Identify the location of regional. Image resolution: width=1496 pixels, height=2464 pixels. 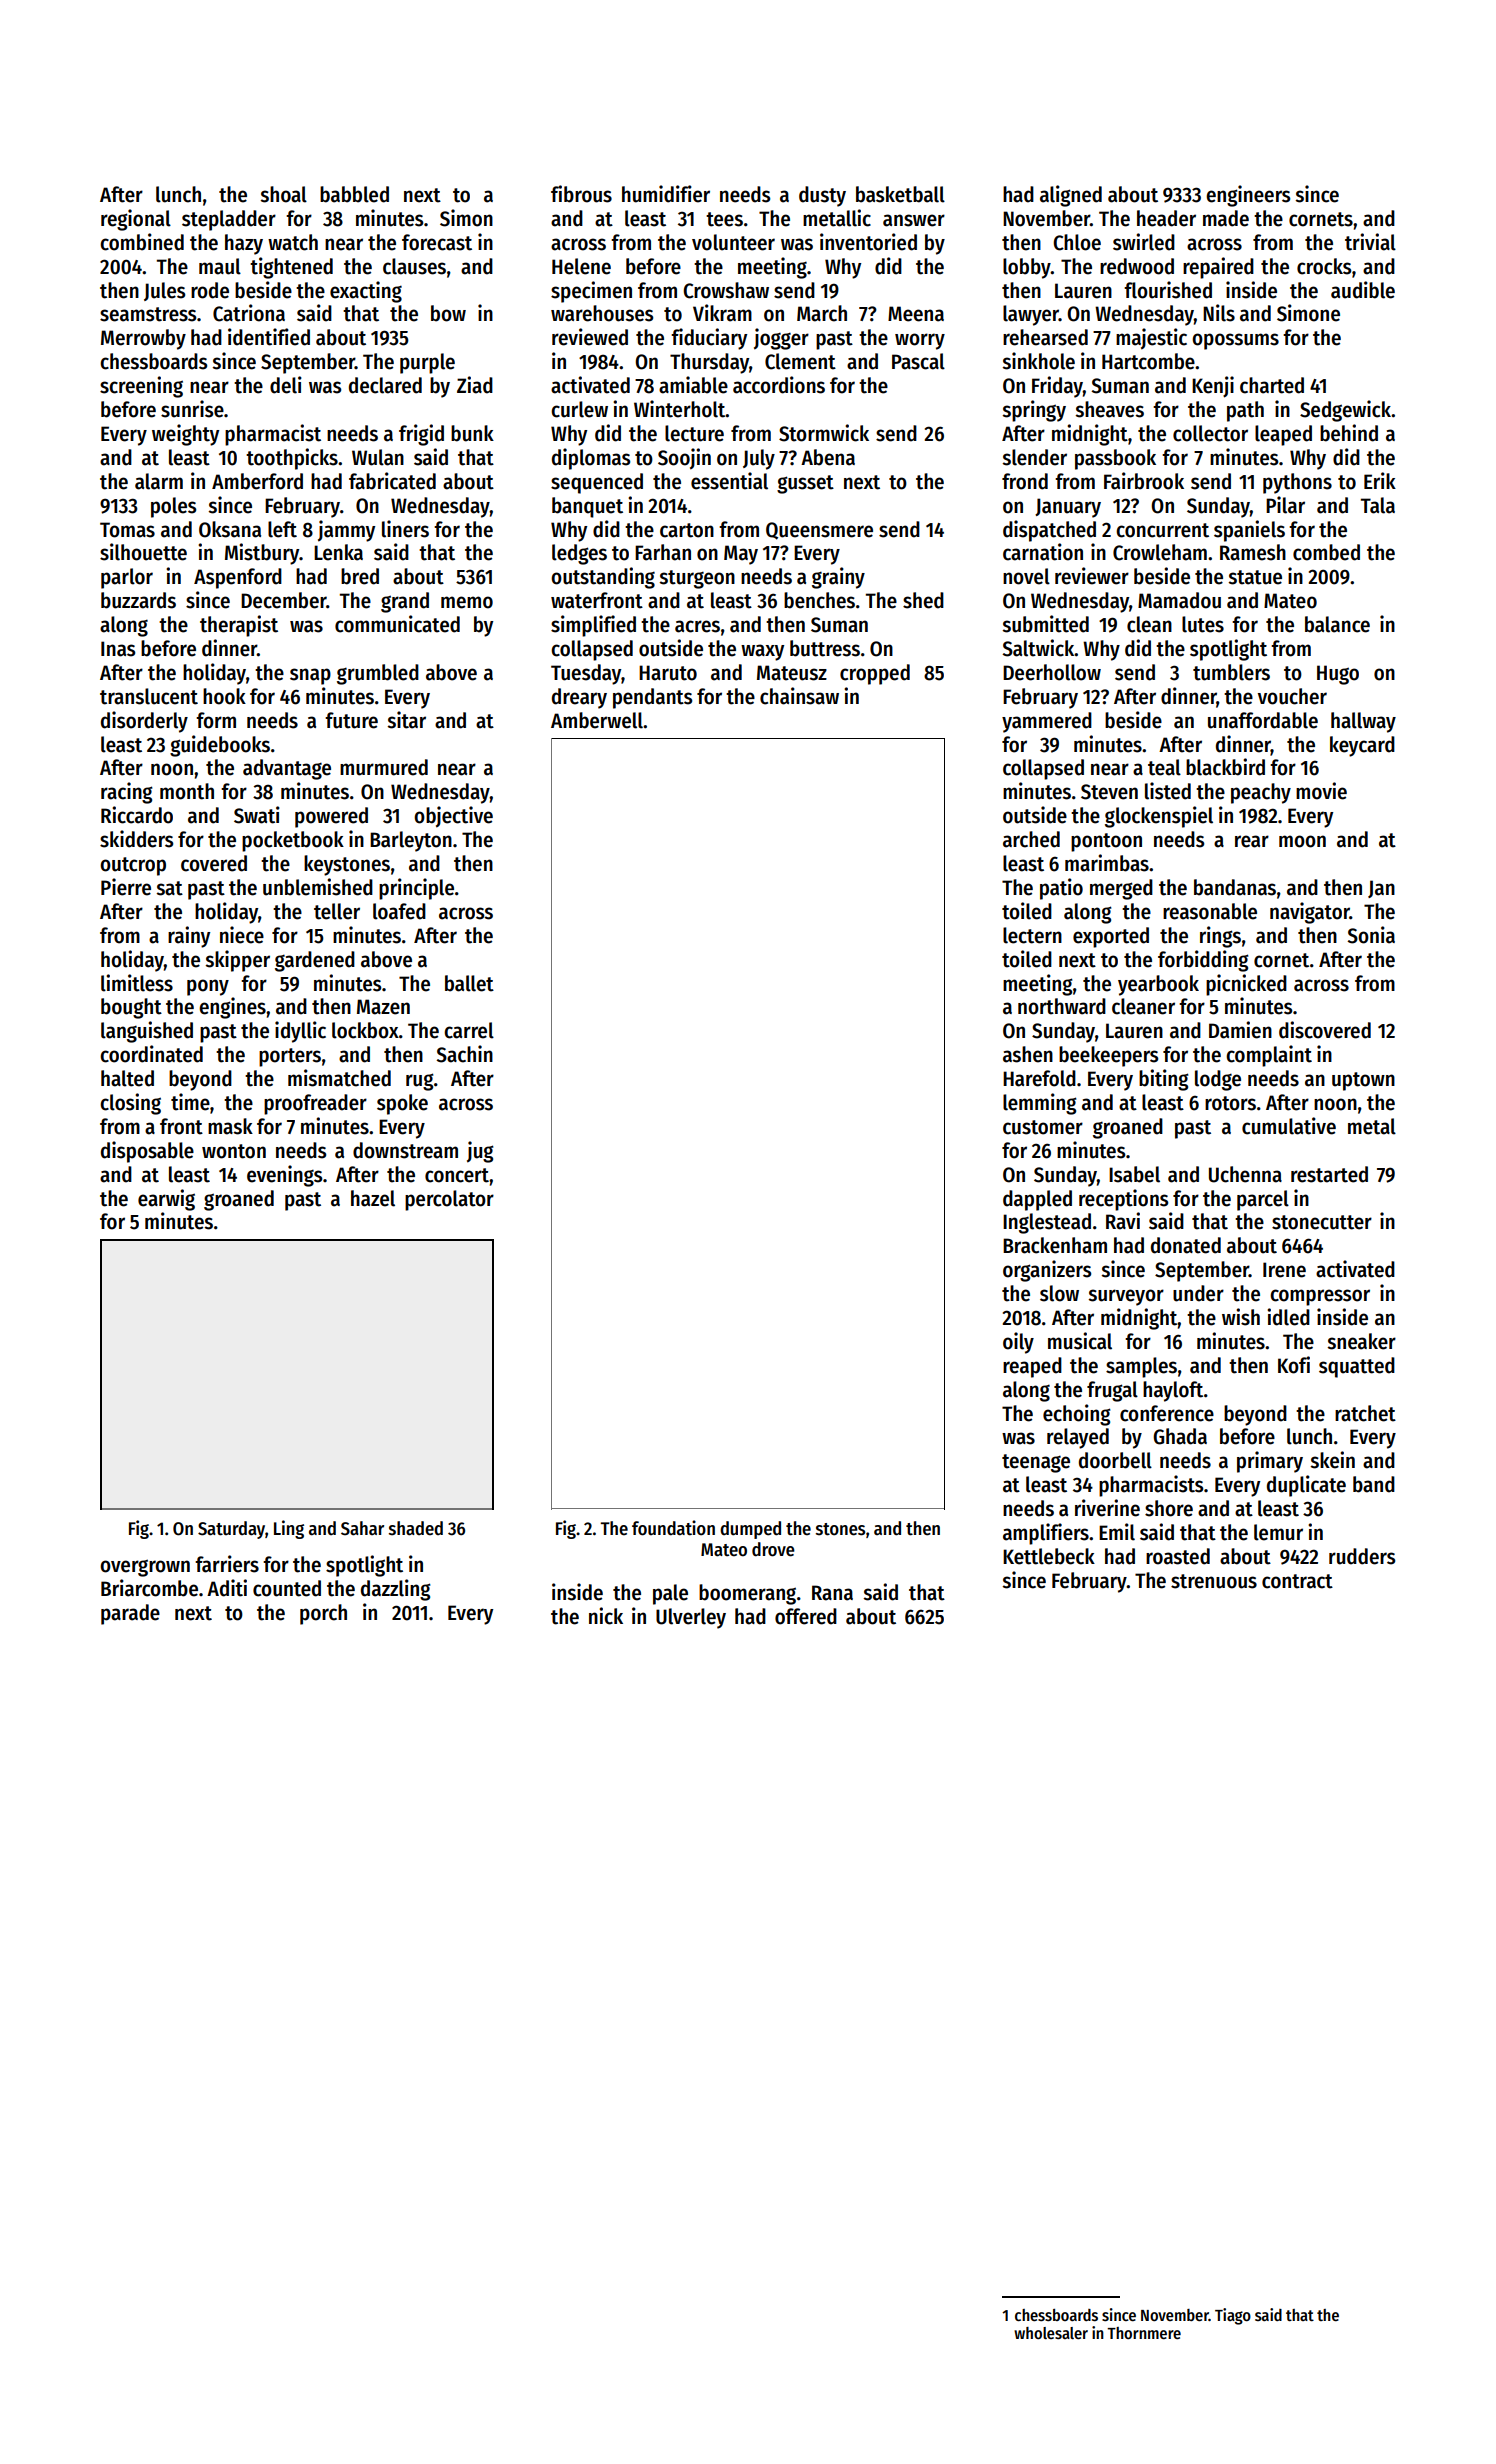
(136, 220).
